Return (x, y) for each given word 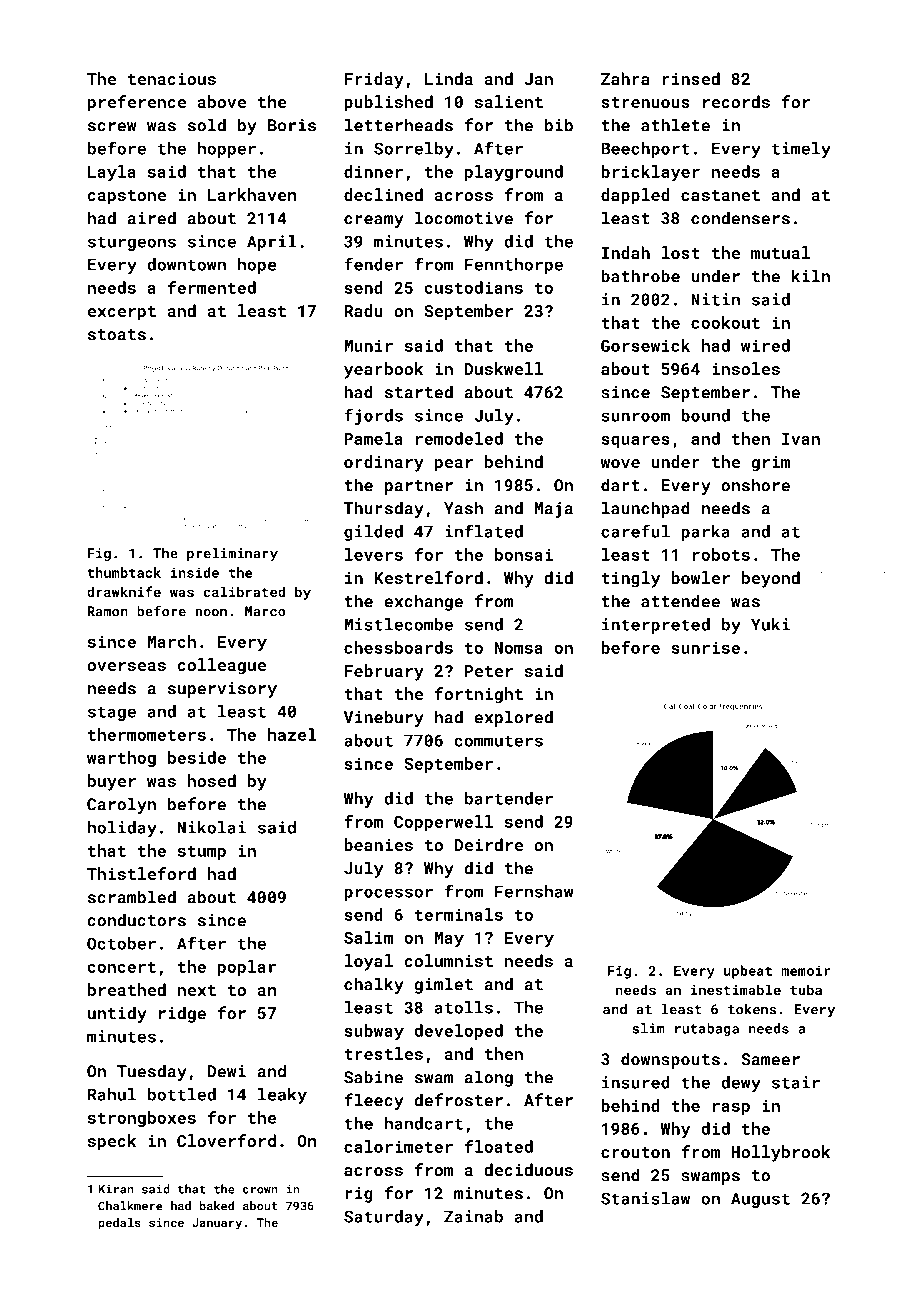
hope (257, 266)
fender (373, 264)
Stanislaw (645, 1198)
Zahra (625, 78)
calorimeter (398, 1146)
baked (217, 1206)
